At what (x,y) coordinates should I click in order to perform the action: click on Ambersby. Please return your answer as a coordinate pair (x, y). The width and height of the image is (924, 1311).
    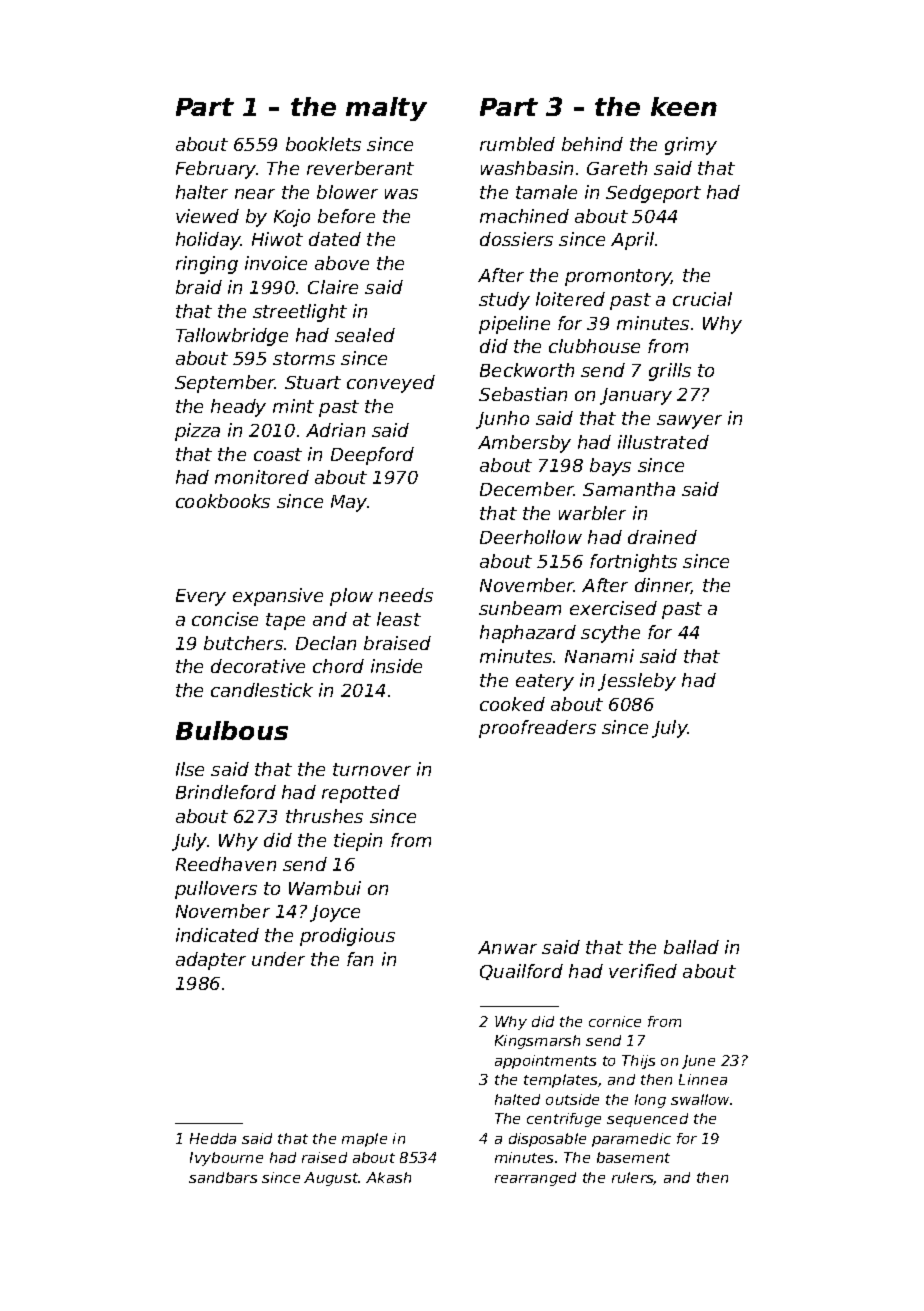
    Looking at the image, I should click on (524, 444).
